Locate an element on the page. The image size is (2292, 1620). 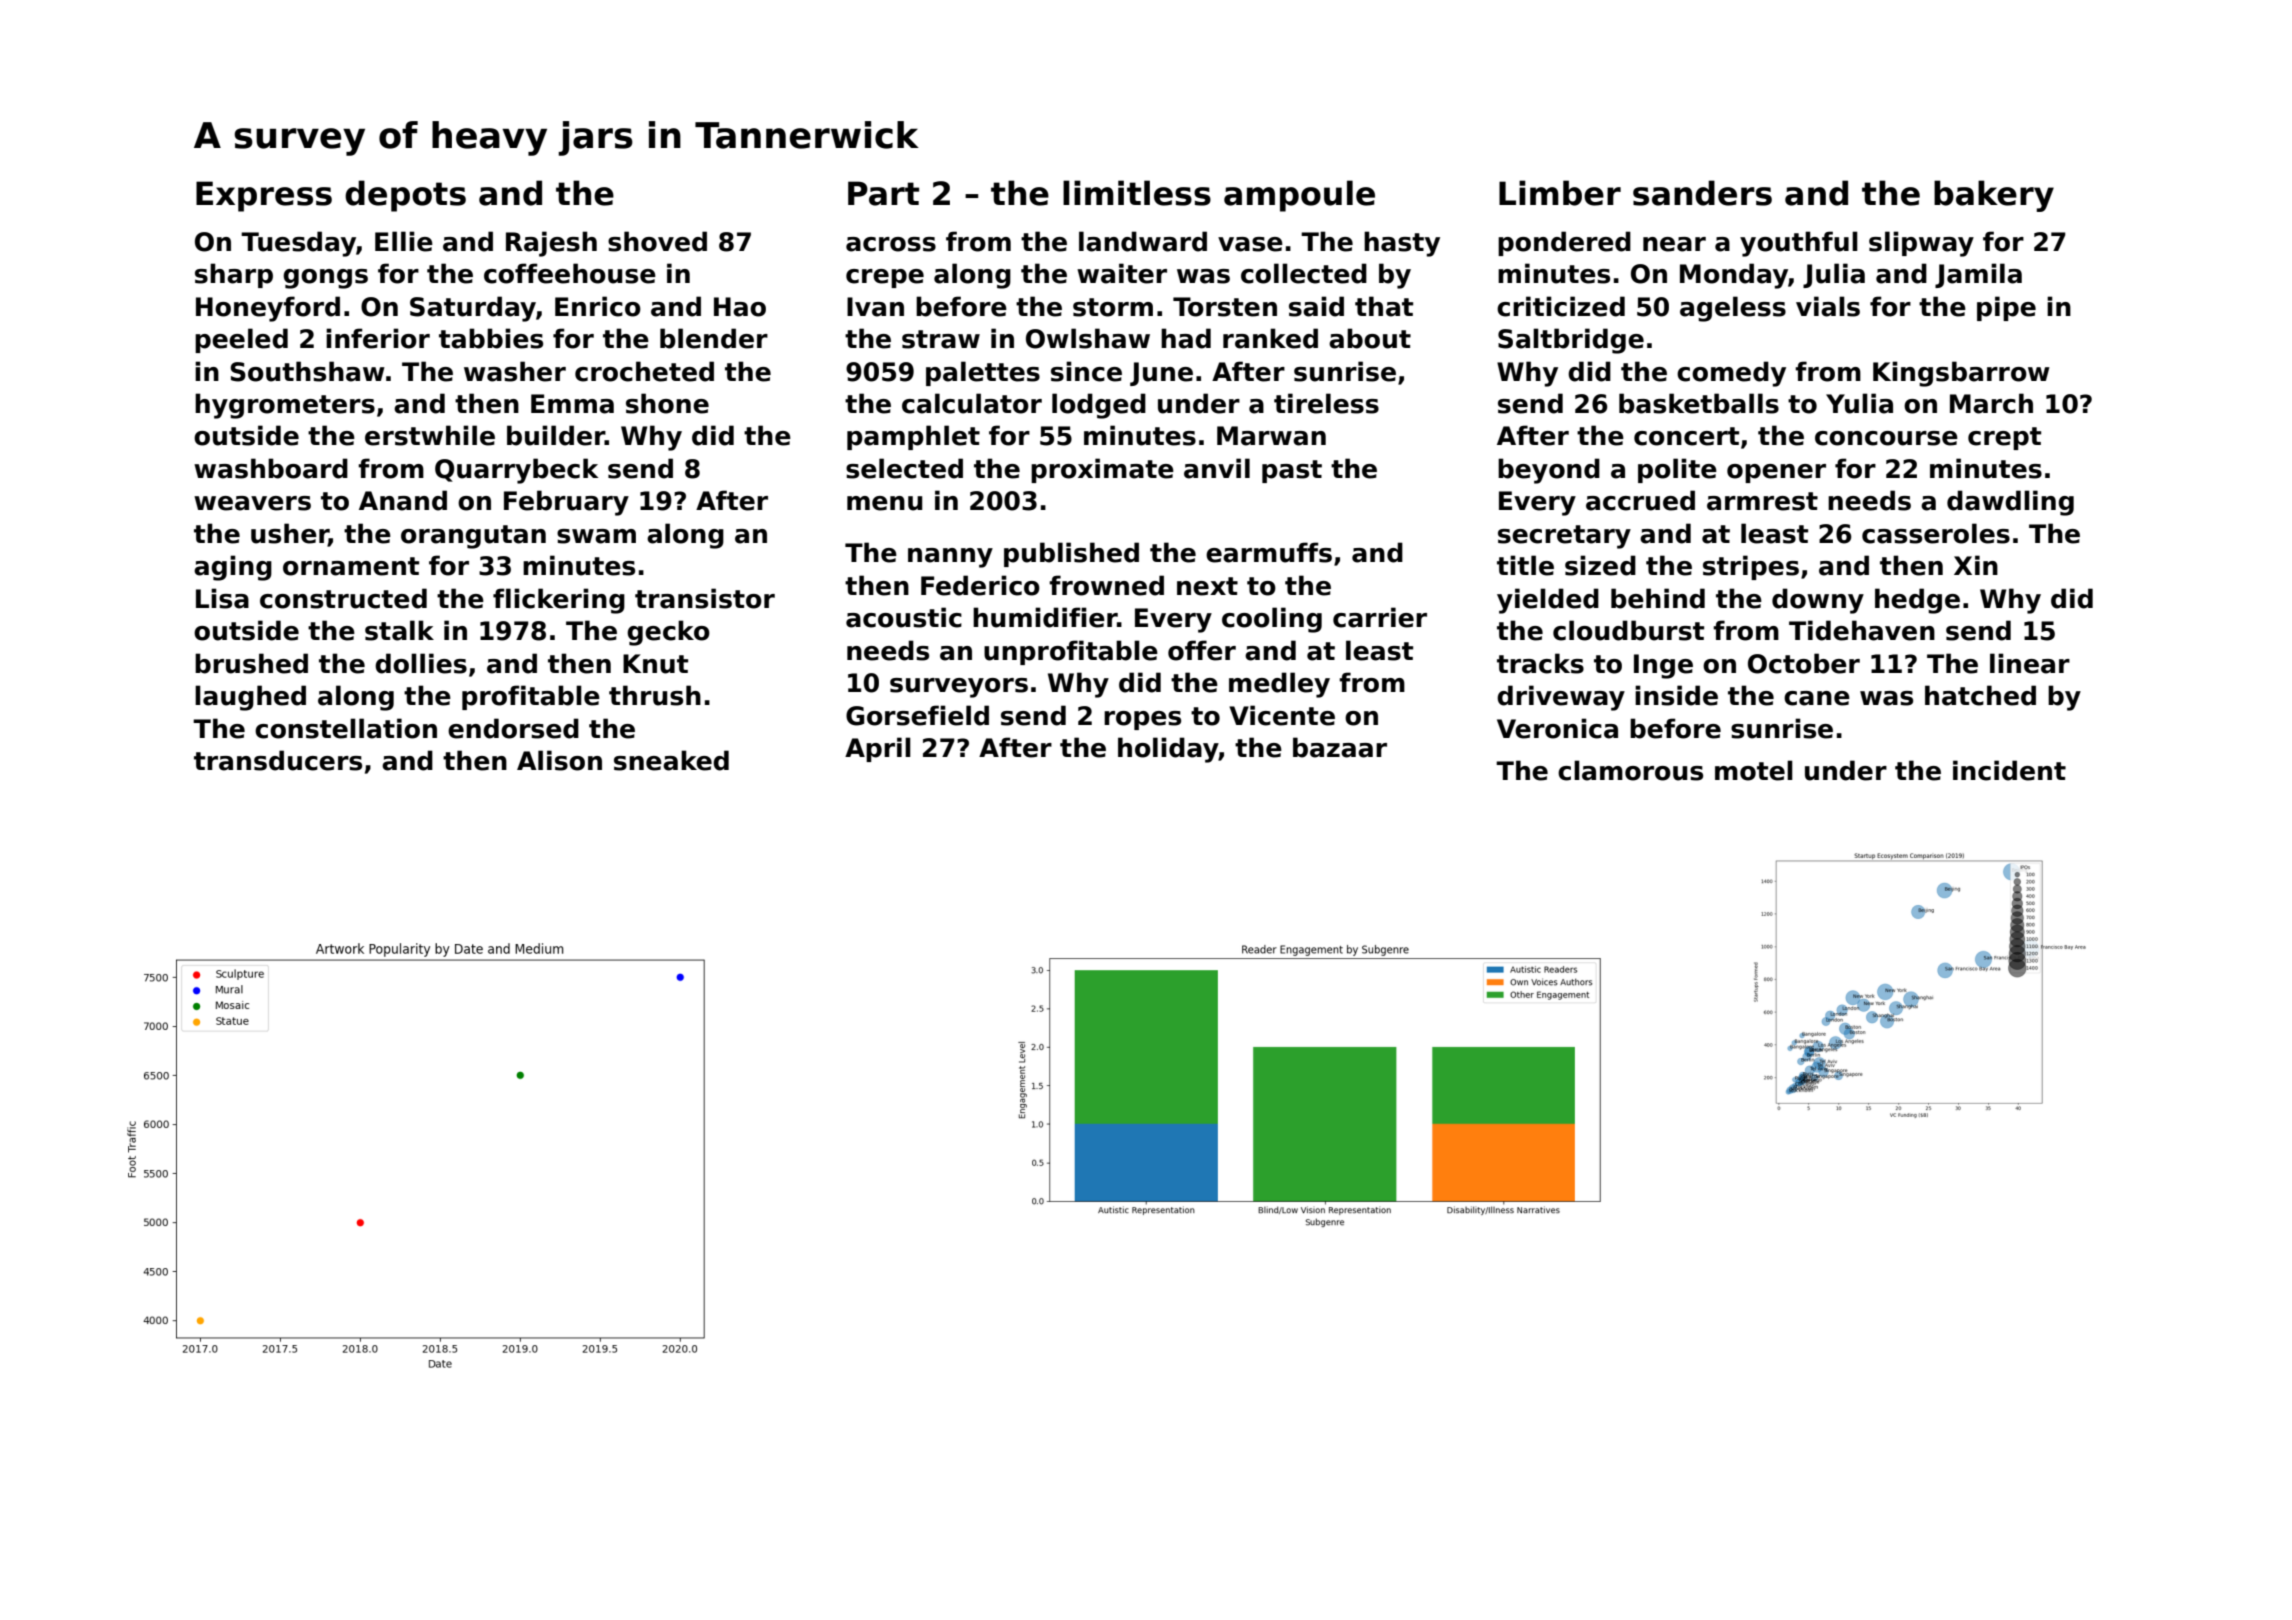
bazaar is located at coordinates (1340, 747).
